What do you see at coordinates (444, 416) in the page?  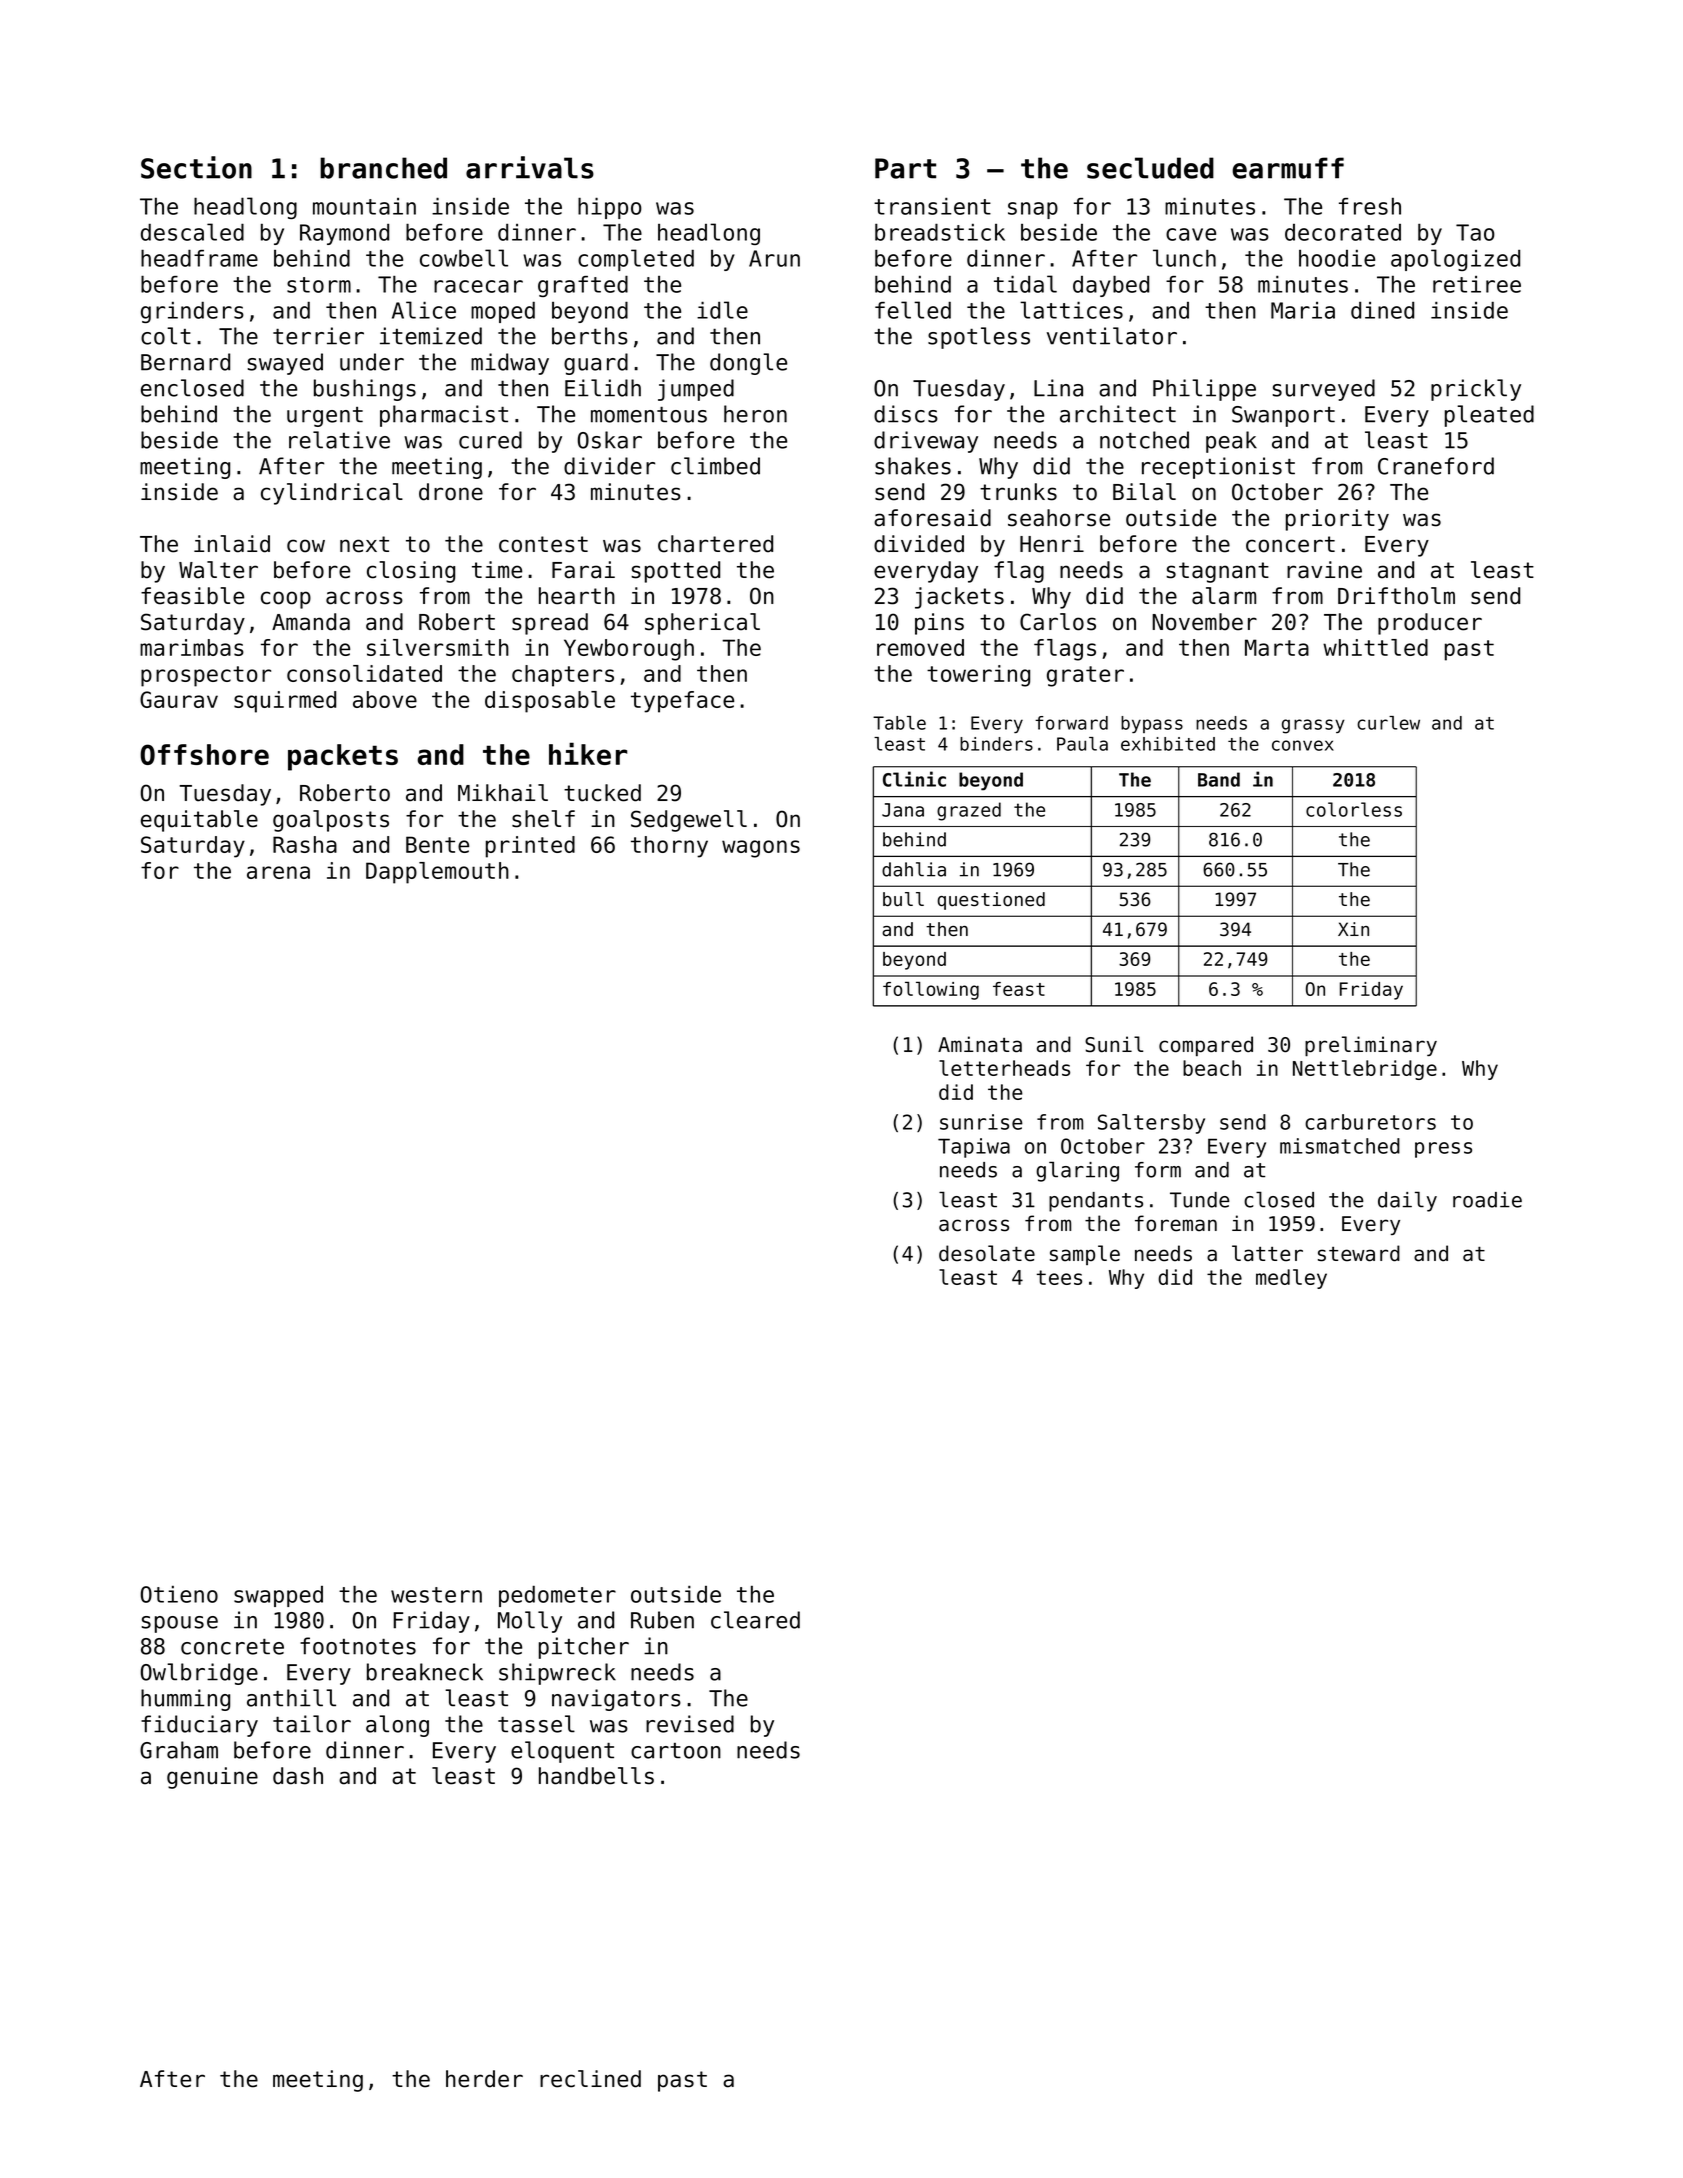 I see `pharmacist` at bounding box center [444, 416].
